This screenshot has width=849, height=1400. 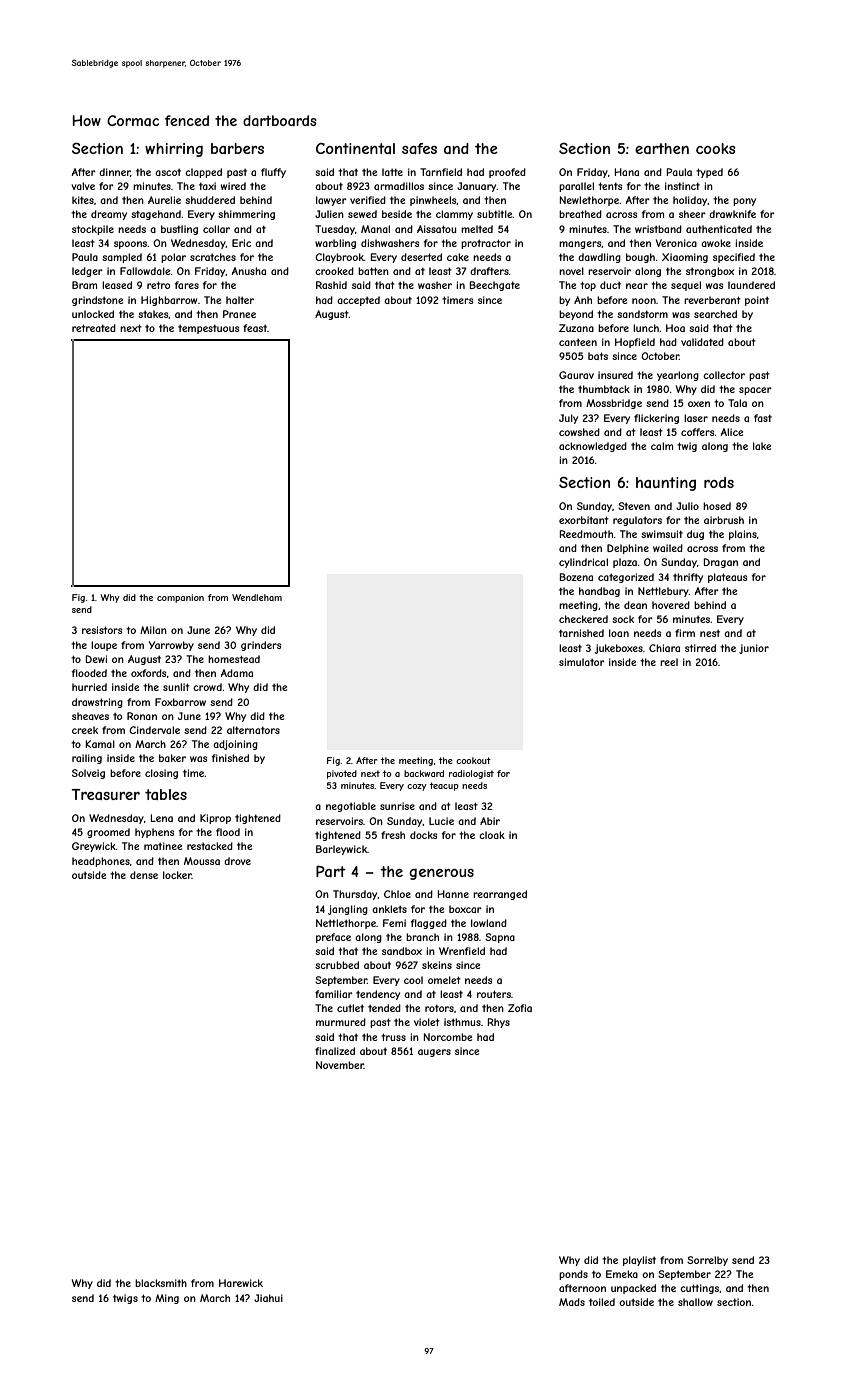 I want to click on haunting, so click(x=666, y=484).
